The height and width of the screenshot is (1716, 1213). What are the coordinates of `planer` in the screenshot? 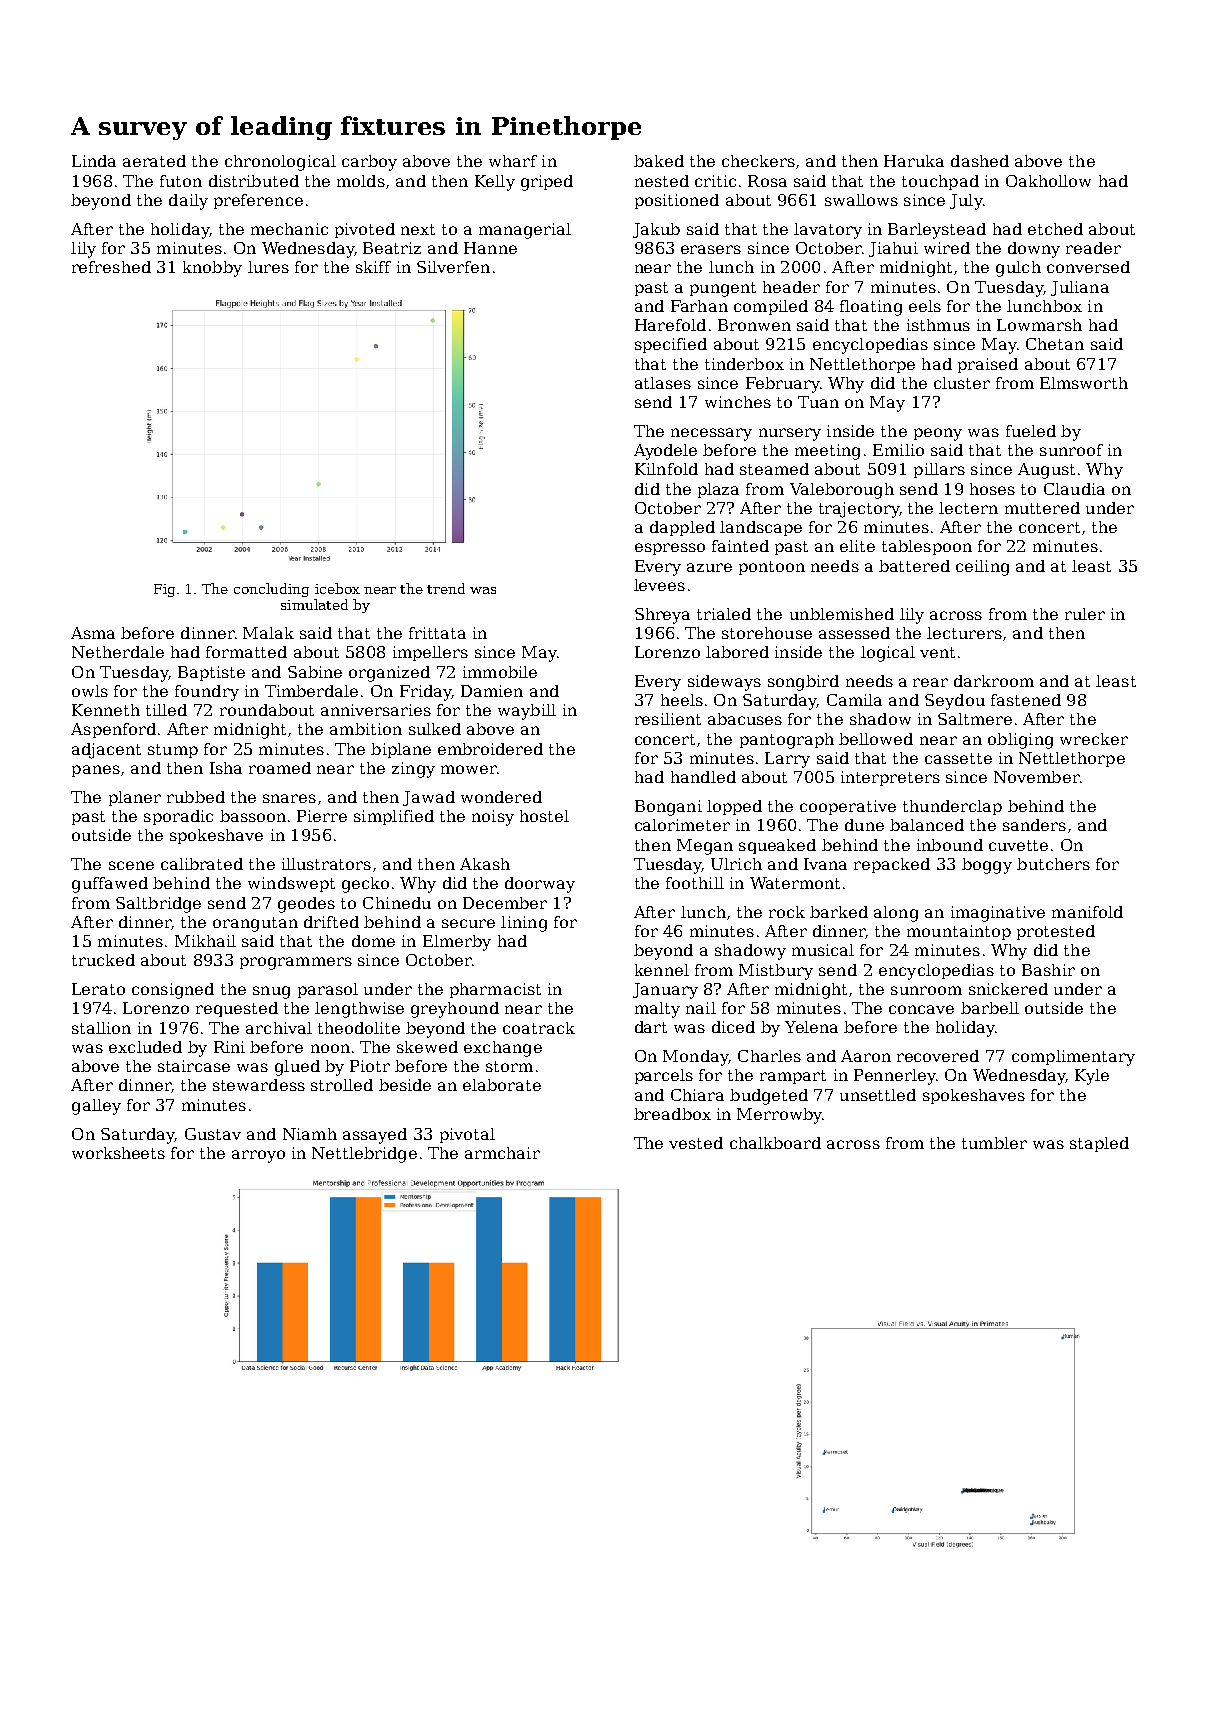 It's located at (135, 798).
